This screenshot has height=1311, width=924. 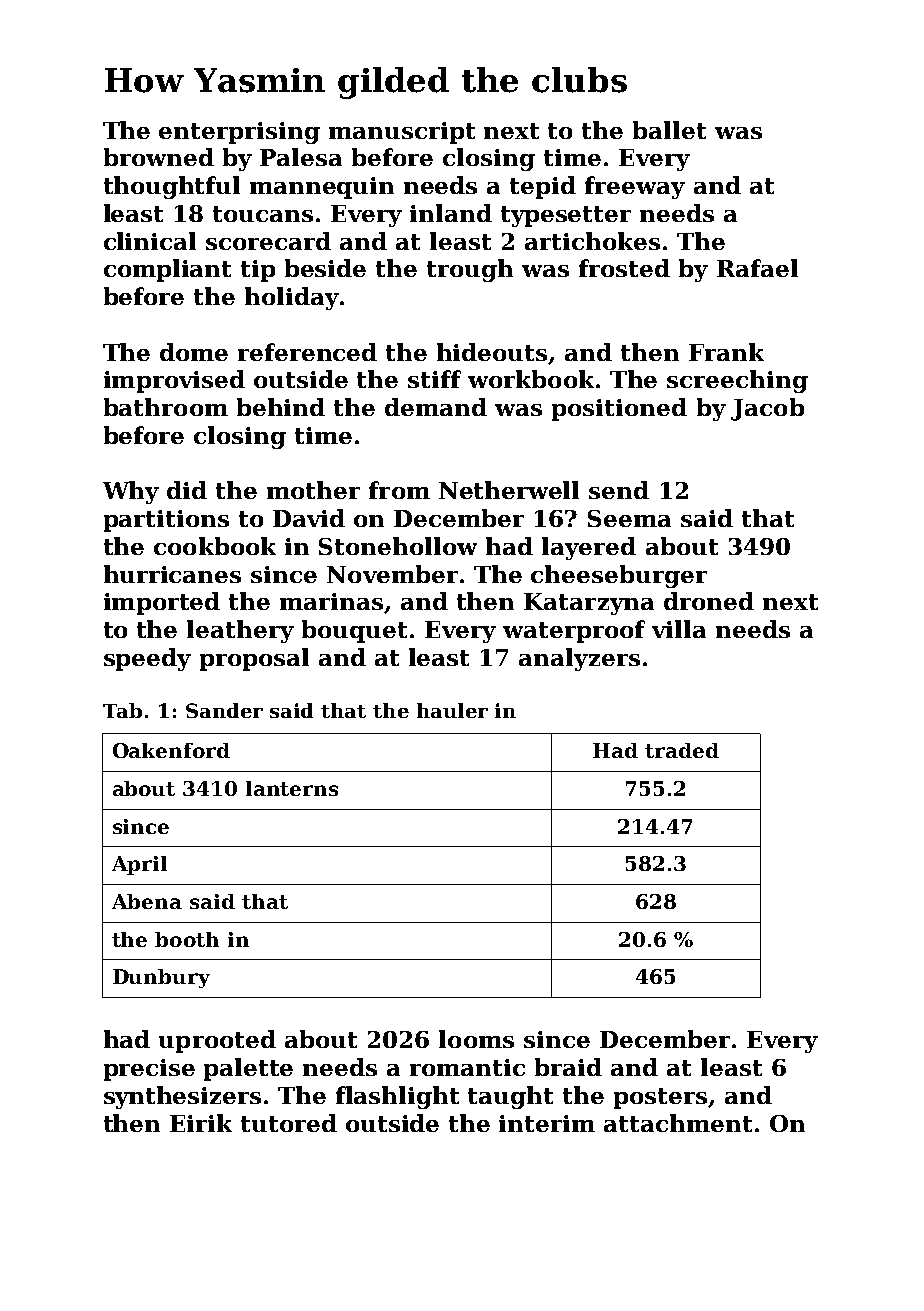 I want to click on from, so click(x=399, y=490).
